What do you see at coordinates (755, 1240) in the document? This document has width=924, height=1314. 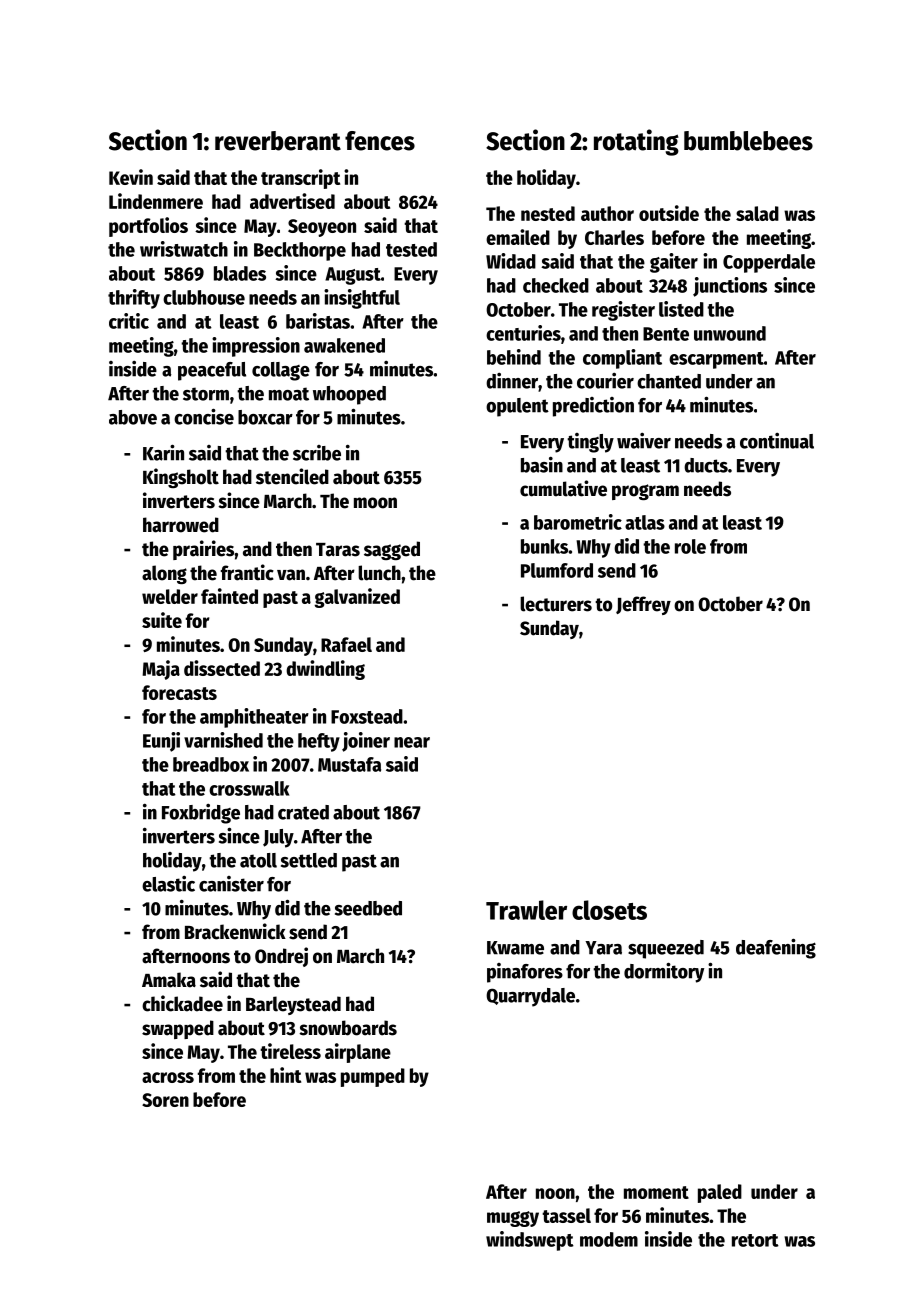 I see `retort` at bounding box center [755, 1240].
